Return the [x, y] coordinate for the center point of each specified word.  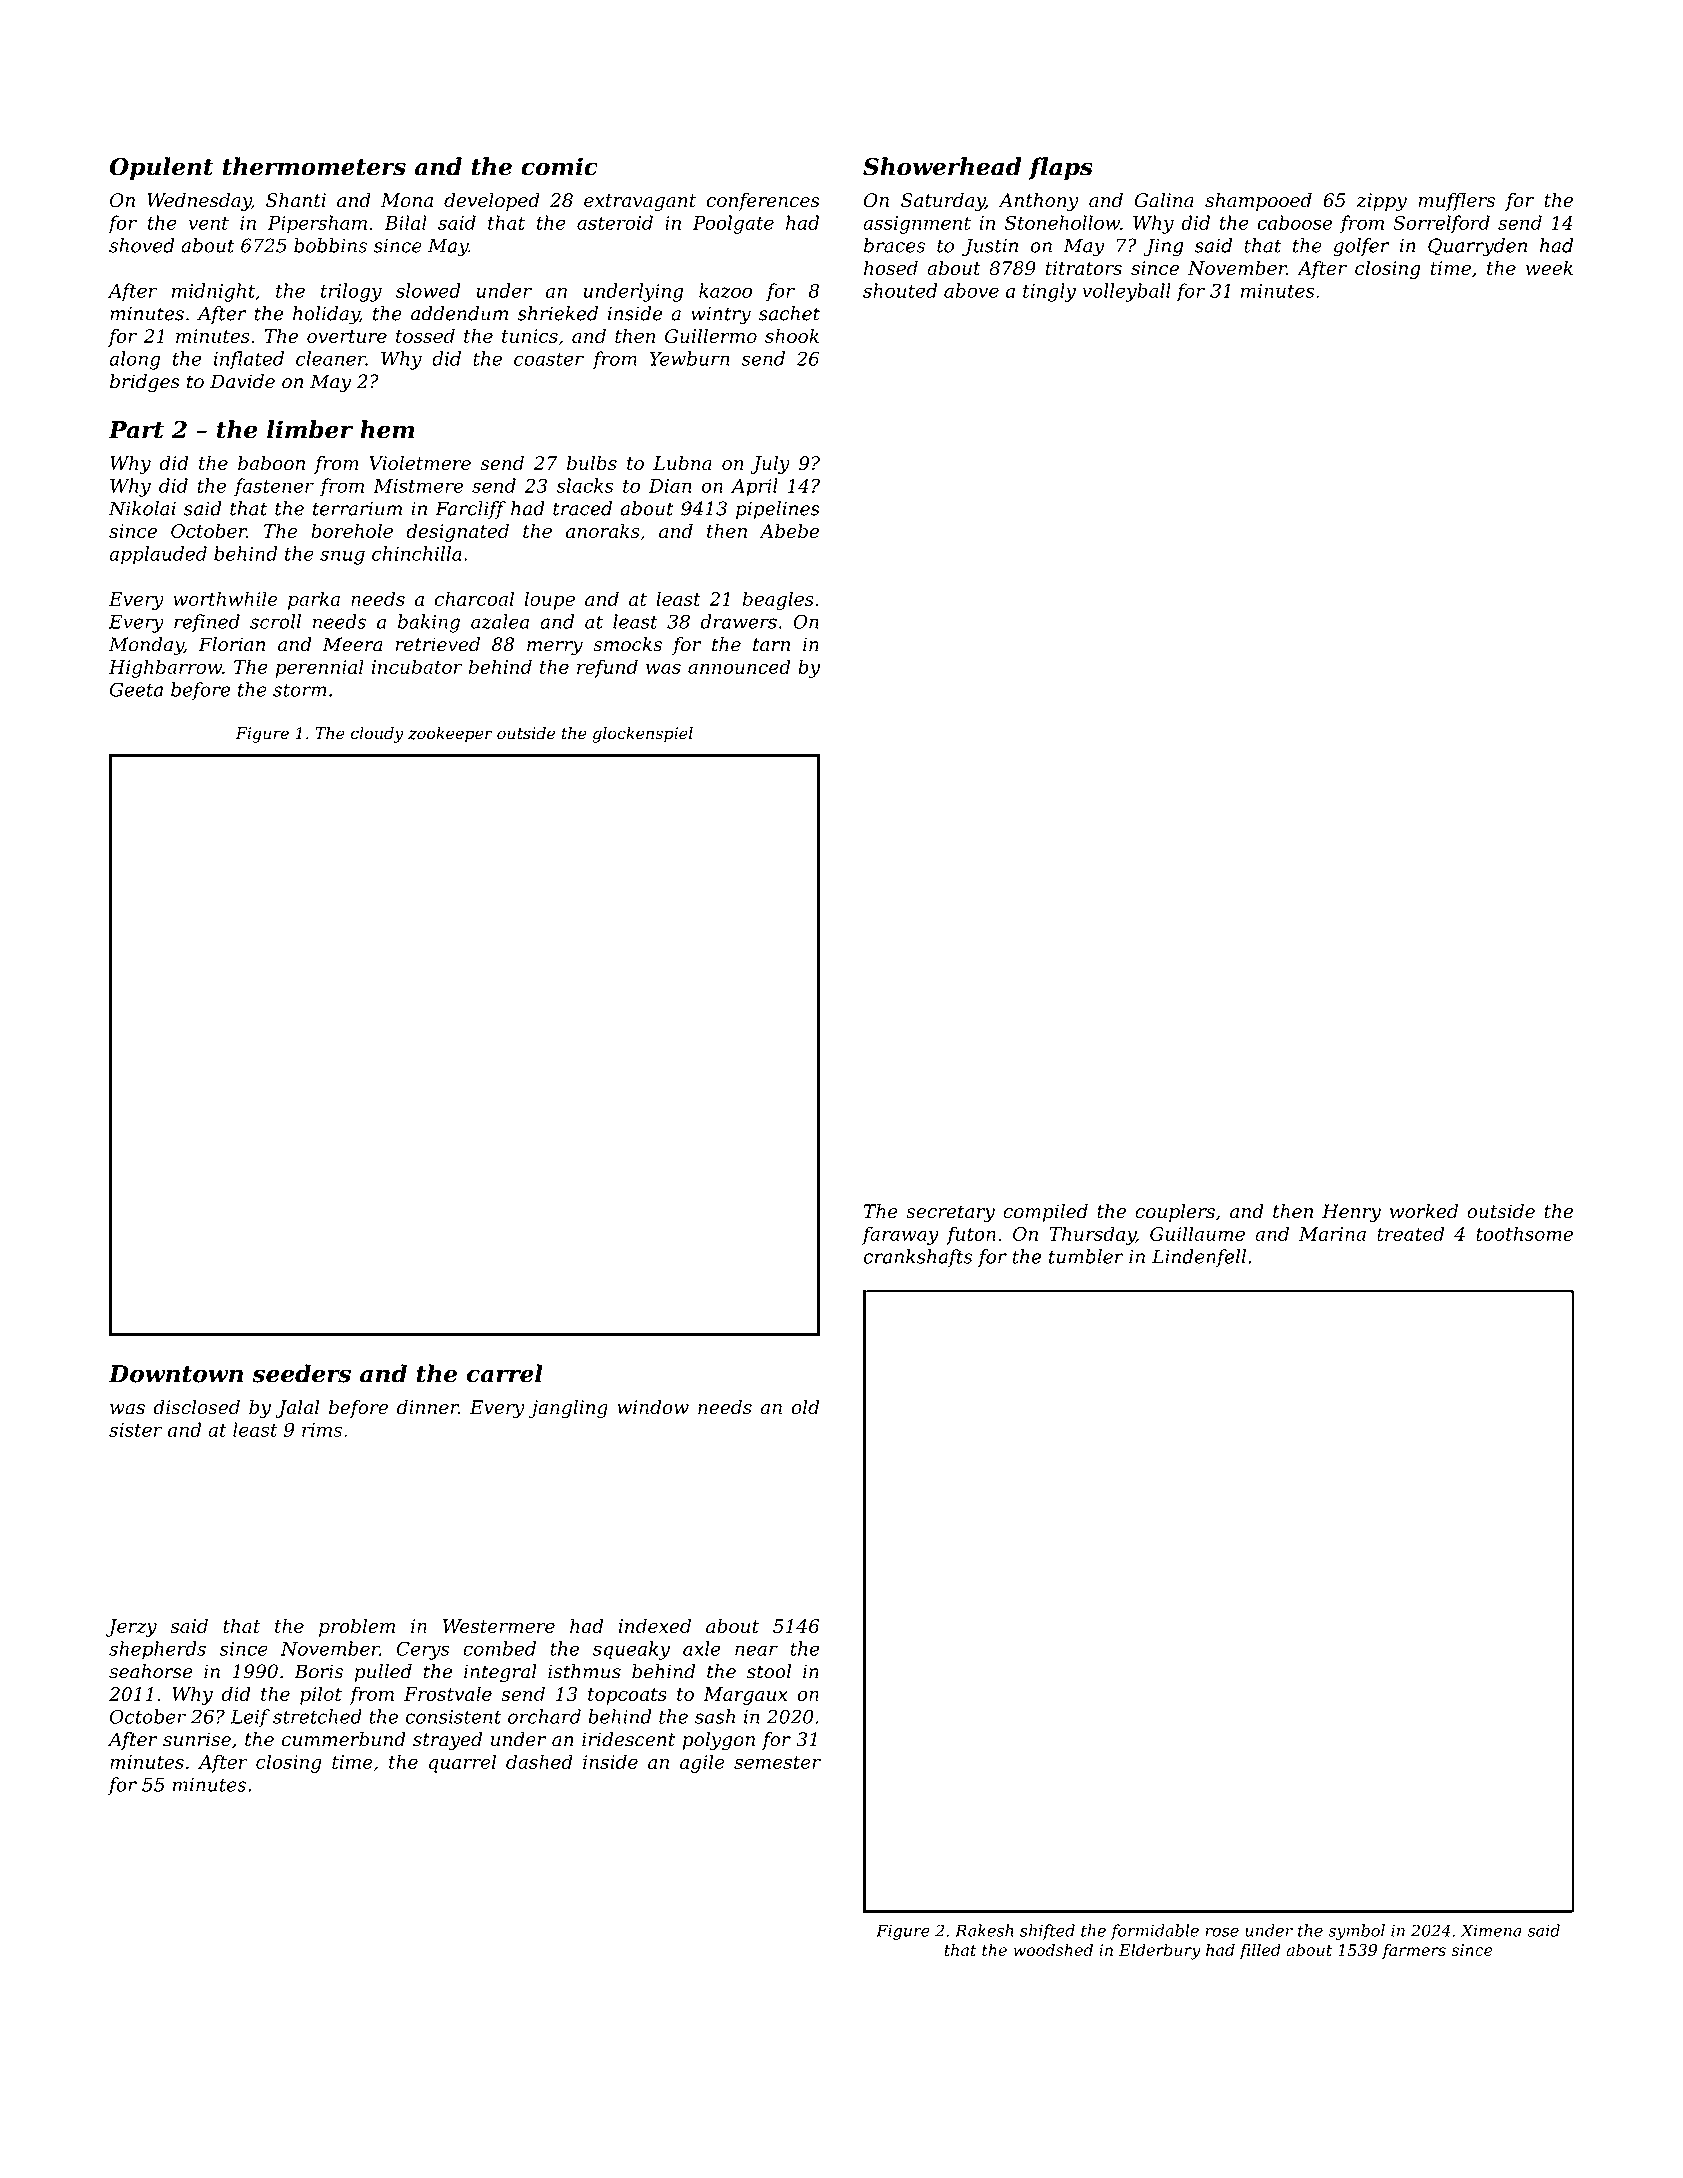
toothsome [1524, 1233]
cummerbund [344, 1739]
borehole [352, 530]
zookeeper [450, 735]
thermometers [314, 166]
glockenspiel [642, 735]
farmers [1414, 1951]
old [805, 1407]
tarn [771, 645]
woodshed [1053, 1949]
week [1549, 268]
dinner [428, 1407]
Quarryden [1477, 247]
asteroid [615, 222]
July [770, 465]
